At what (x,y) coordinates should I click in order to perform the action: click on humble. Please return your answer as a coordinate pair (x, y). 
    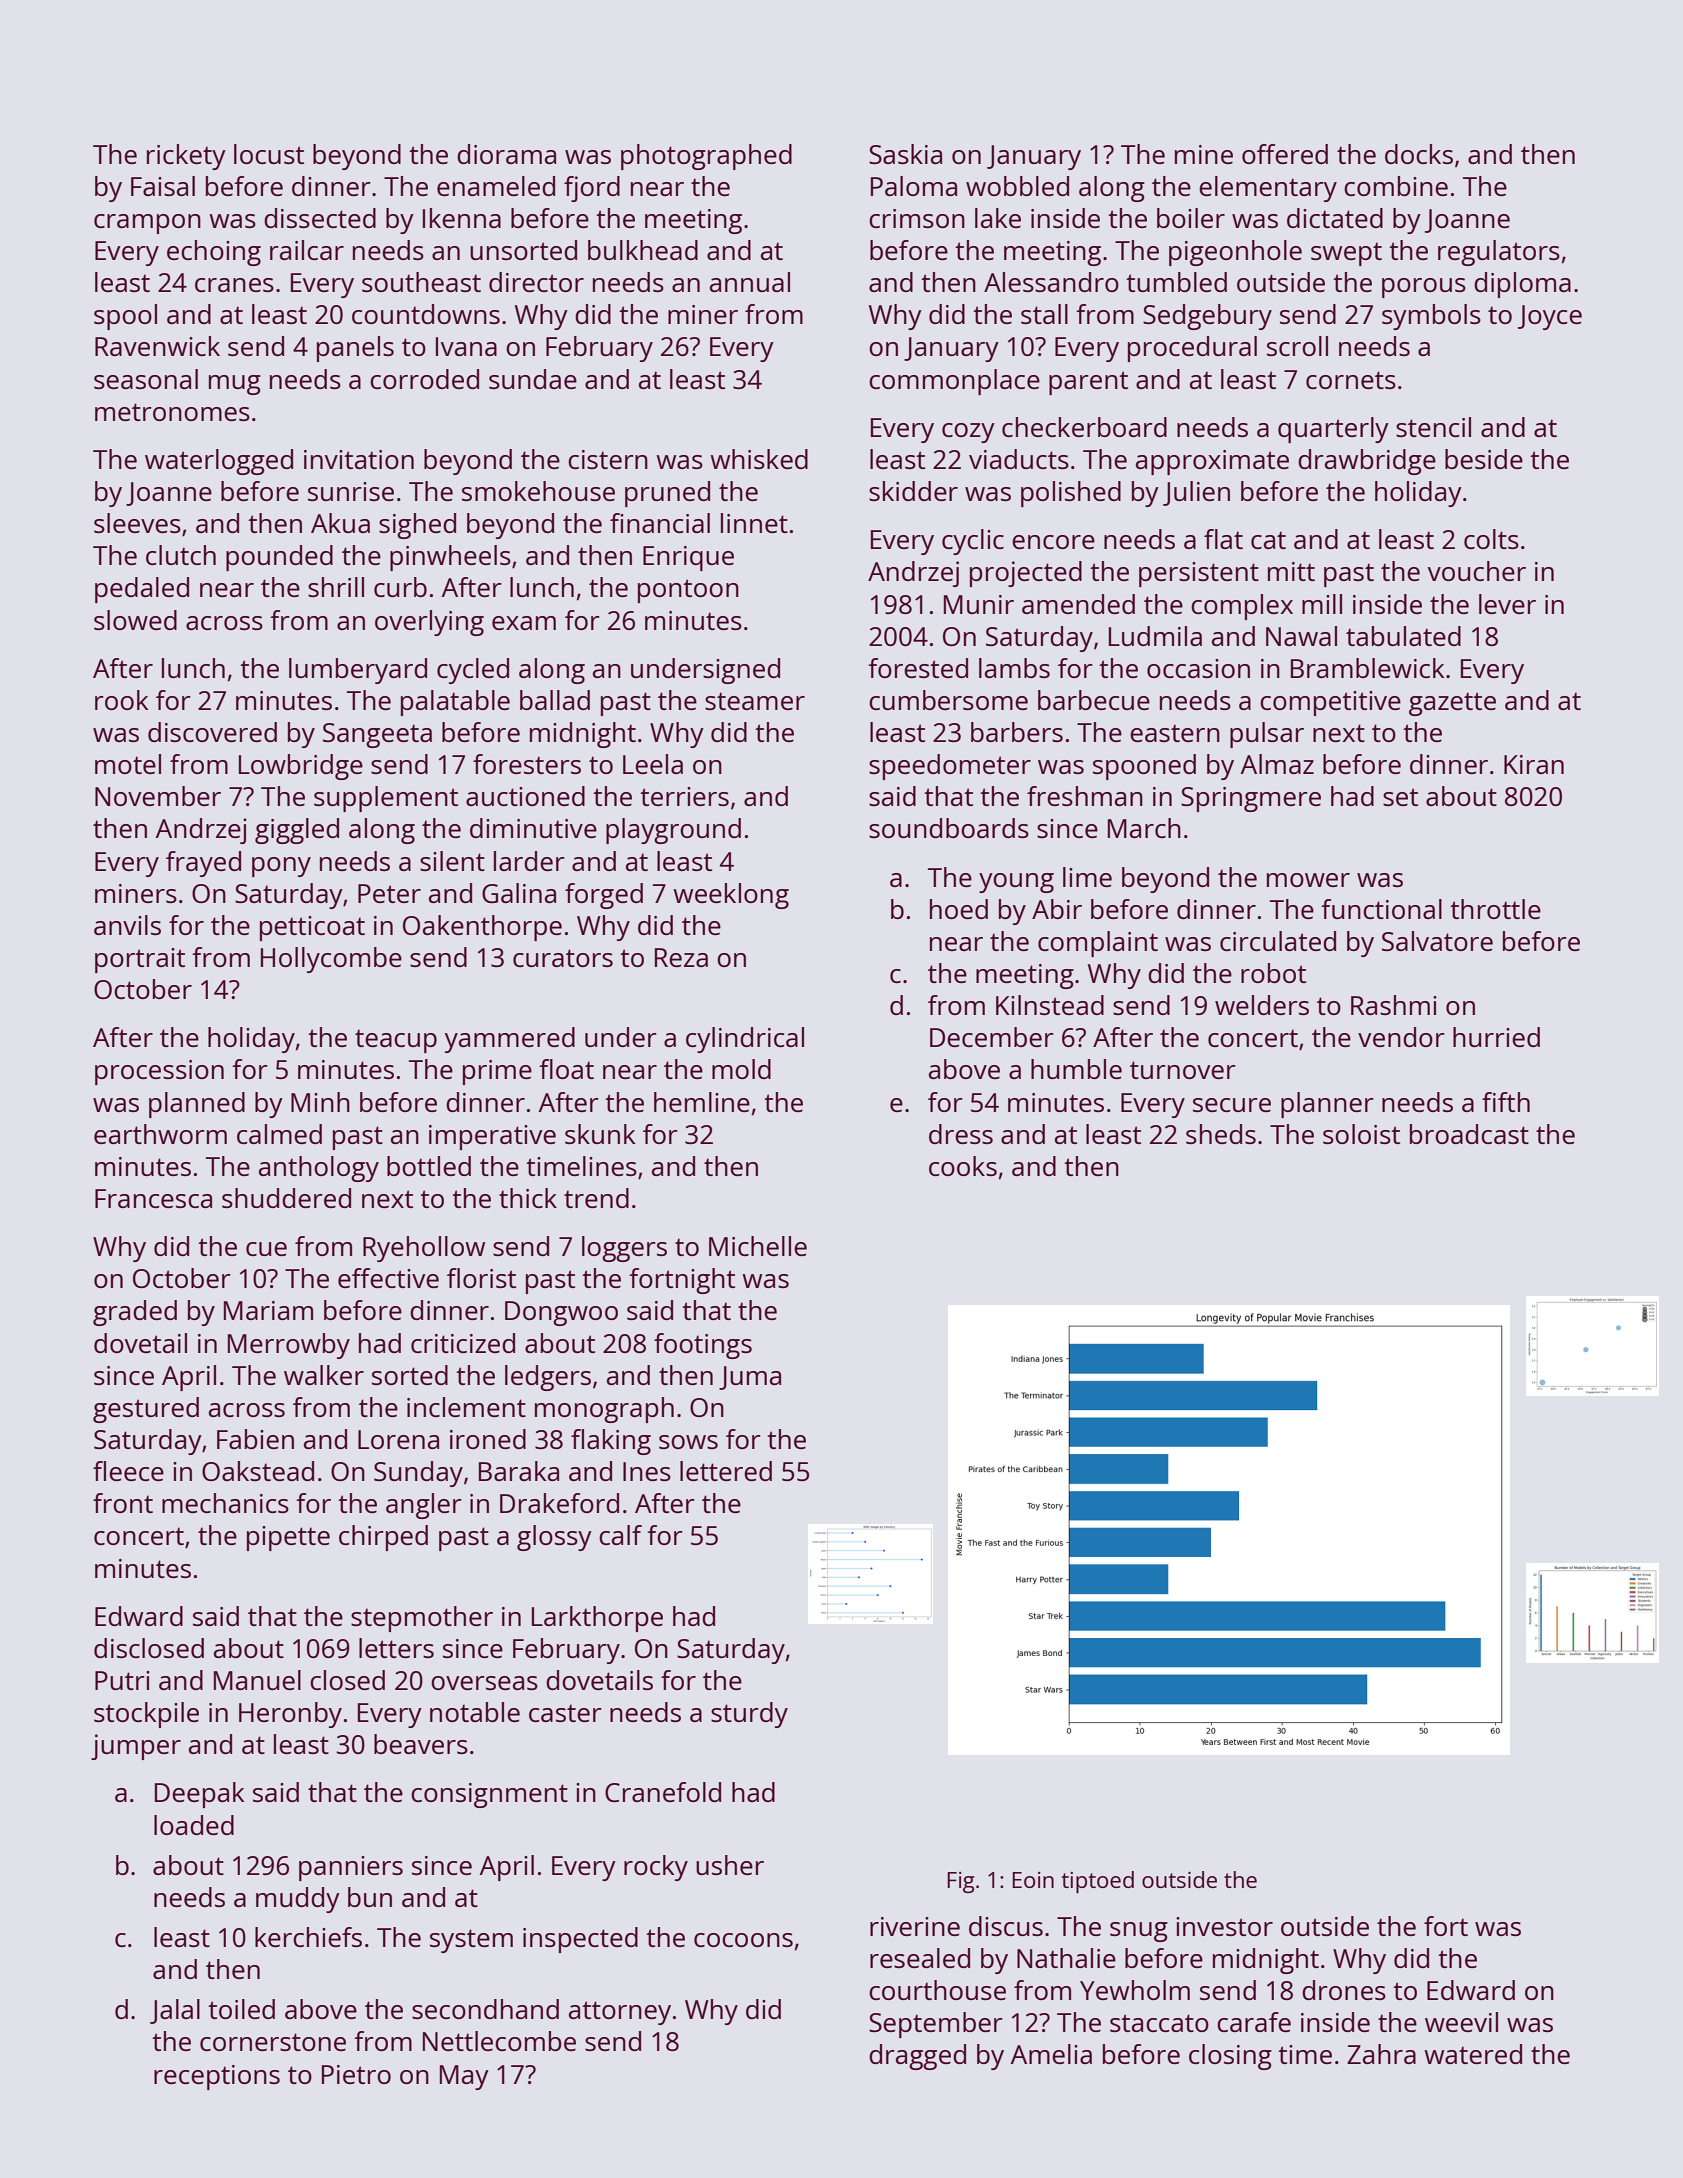
    Looking at the image, I should click on (1076, 1069).
